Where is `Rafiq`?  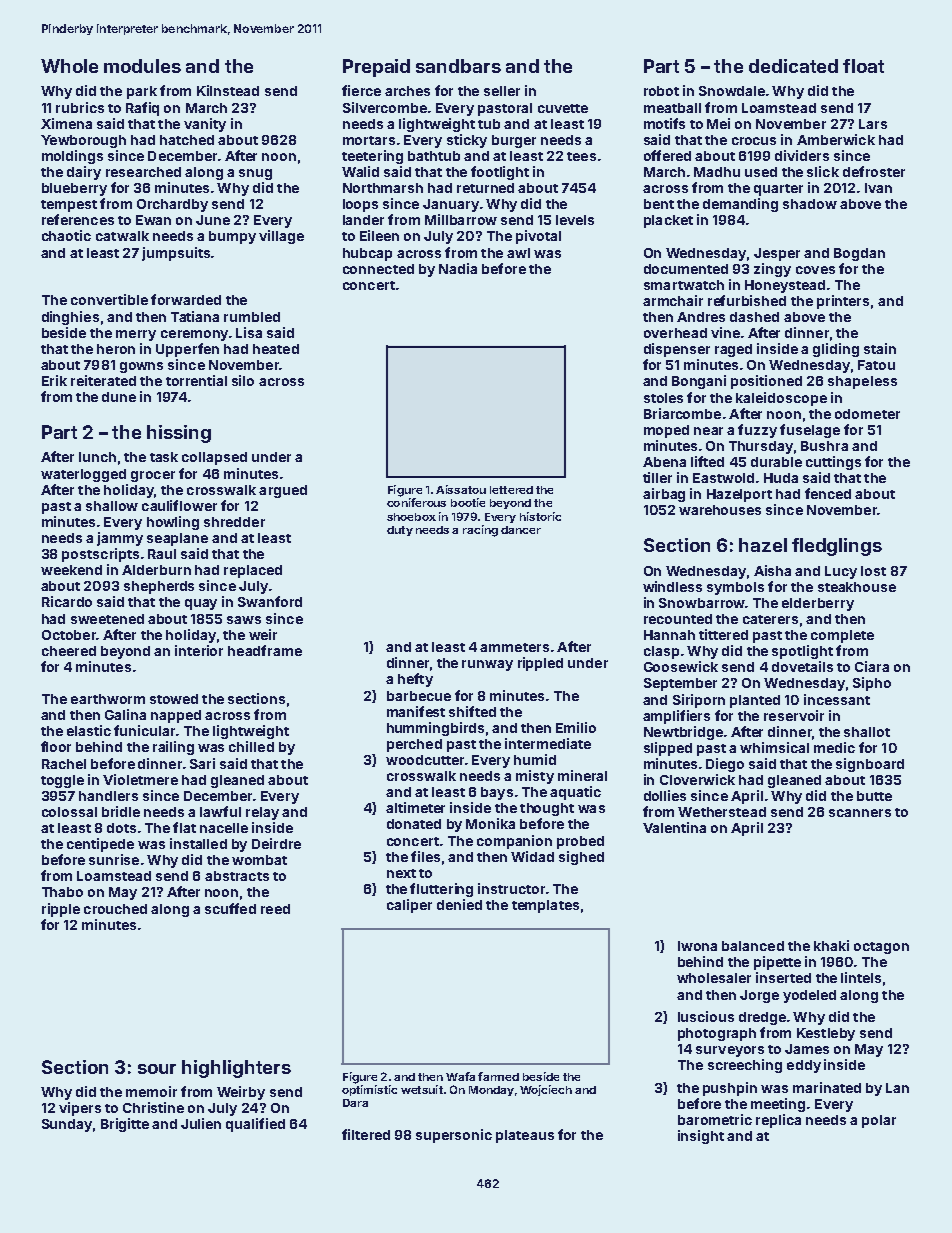
Rafiq is located at coordinates (142, 109).
